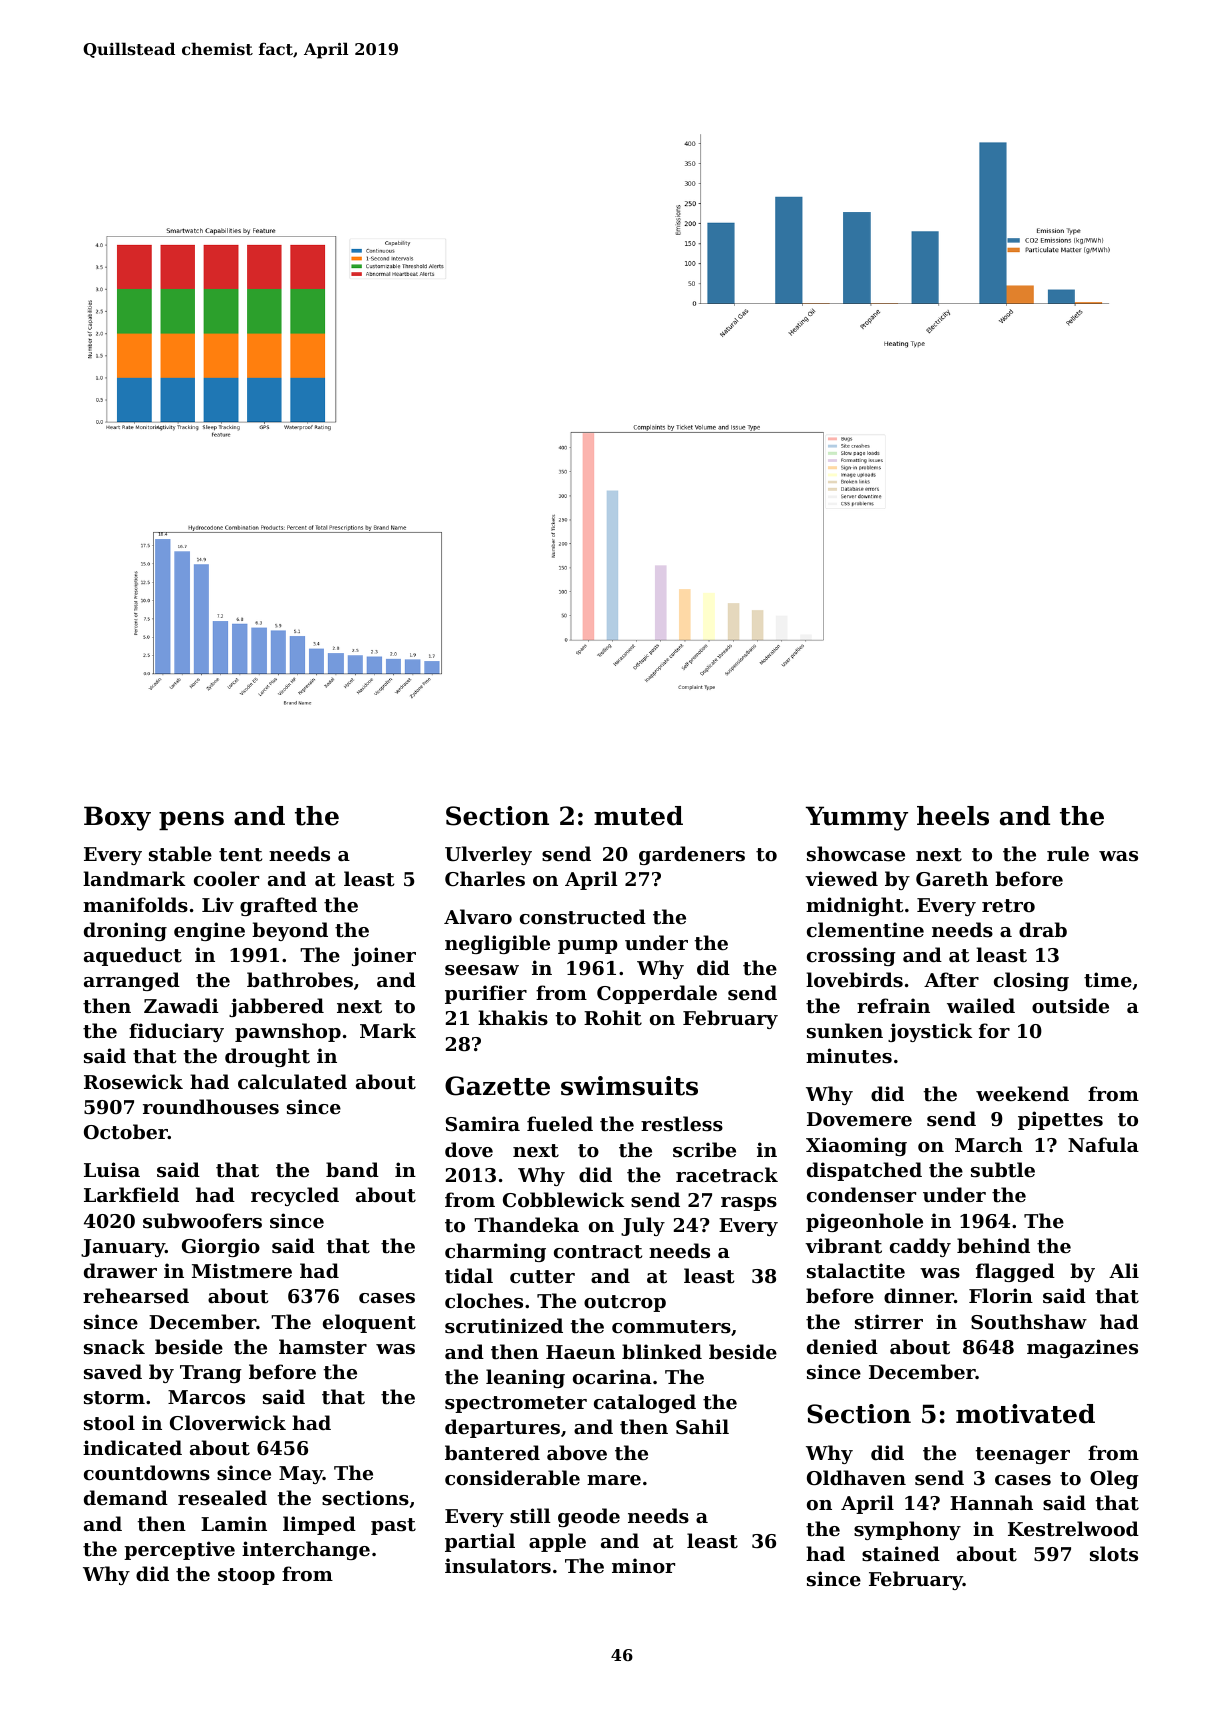 Image resolution: width=1222 pixels, height=1729 pixels. Describe the element at coordinates (117, 818) in the image. I see `Boxy` at that location.
